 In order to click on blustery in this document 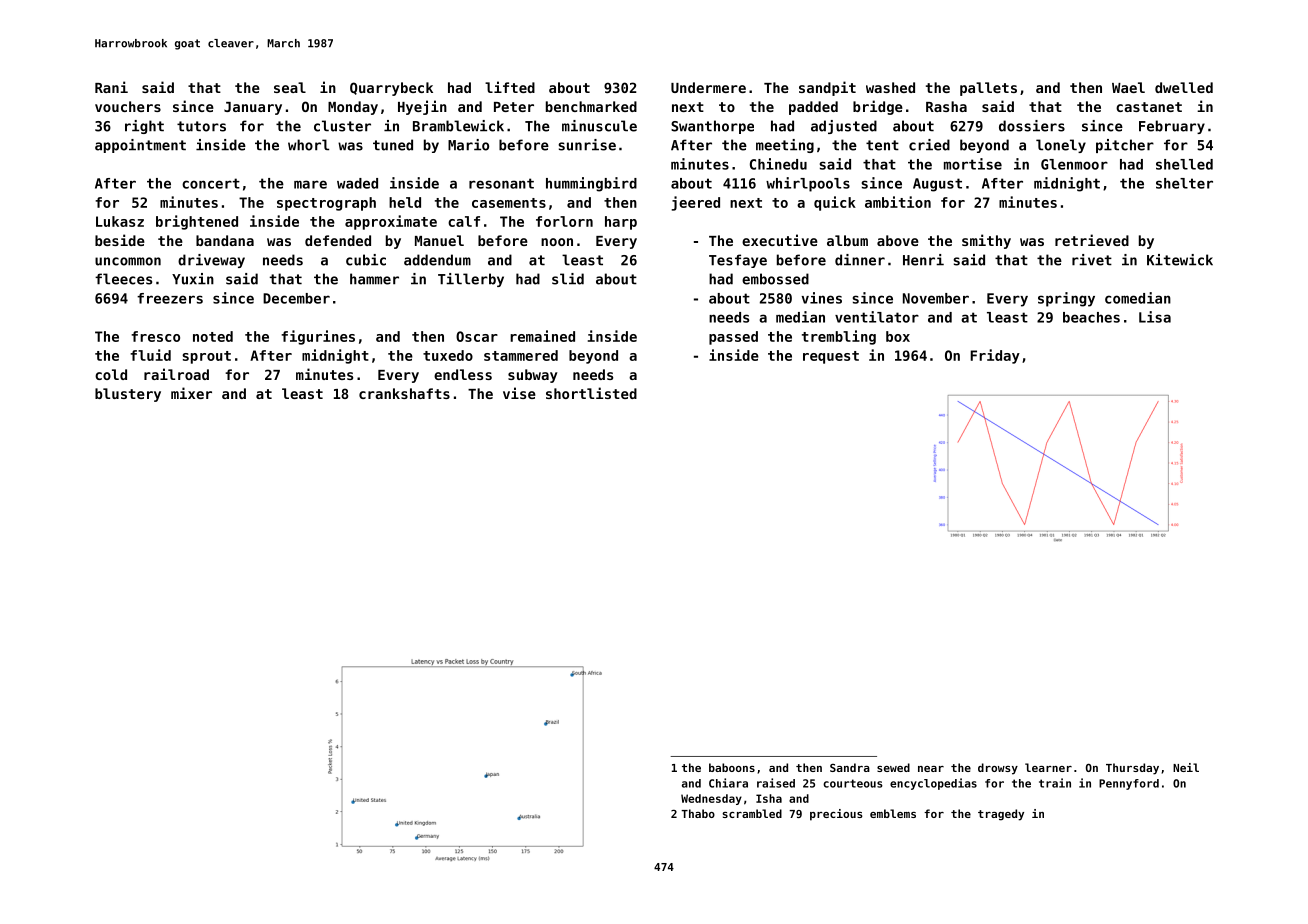, I will do `click(128, 395)`.
